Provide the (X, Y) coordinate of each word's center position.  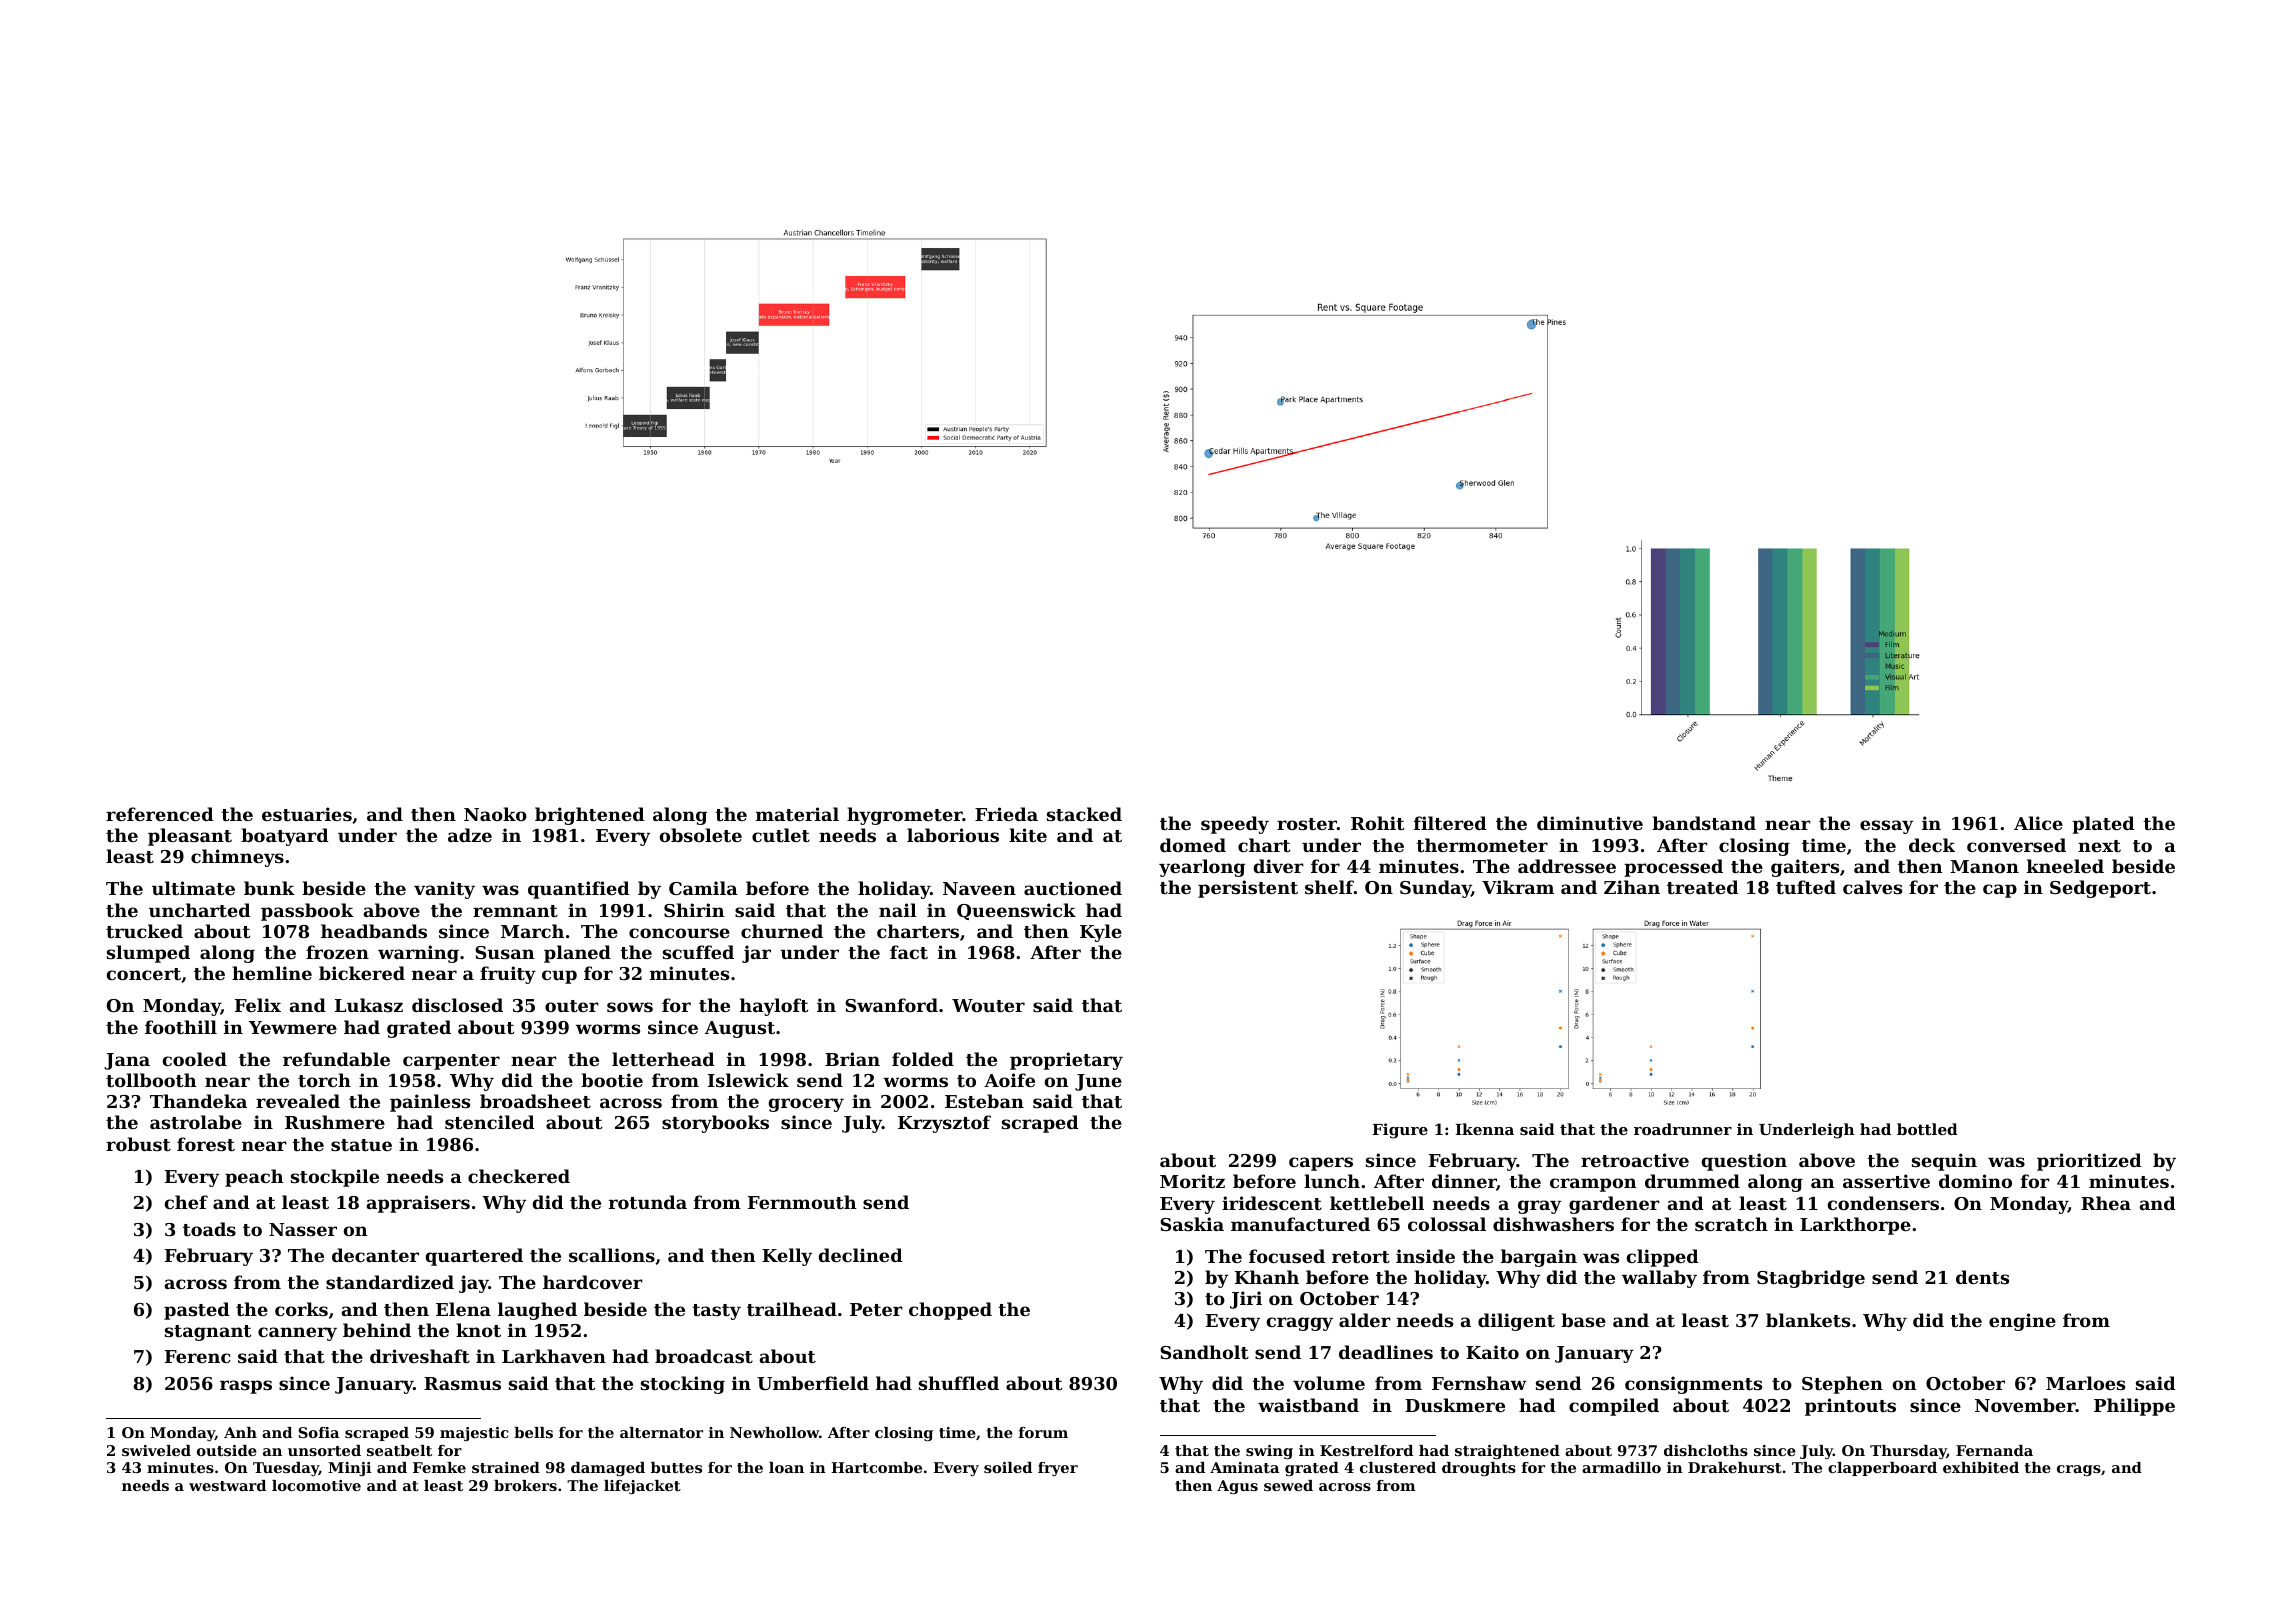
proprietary (1066, 1061)
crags (2079, 1470)
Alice (2038, 823)
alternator (661, 1432)
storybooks (715, 1124)
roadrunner (1683, 1129)
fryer (1058, 1469)
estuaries (307, 814)
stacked (1084, 814)
